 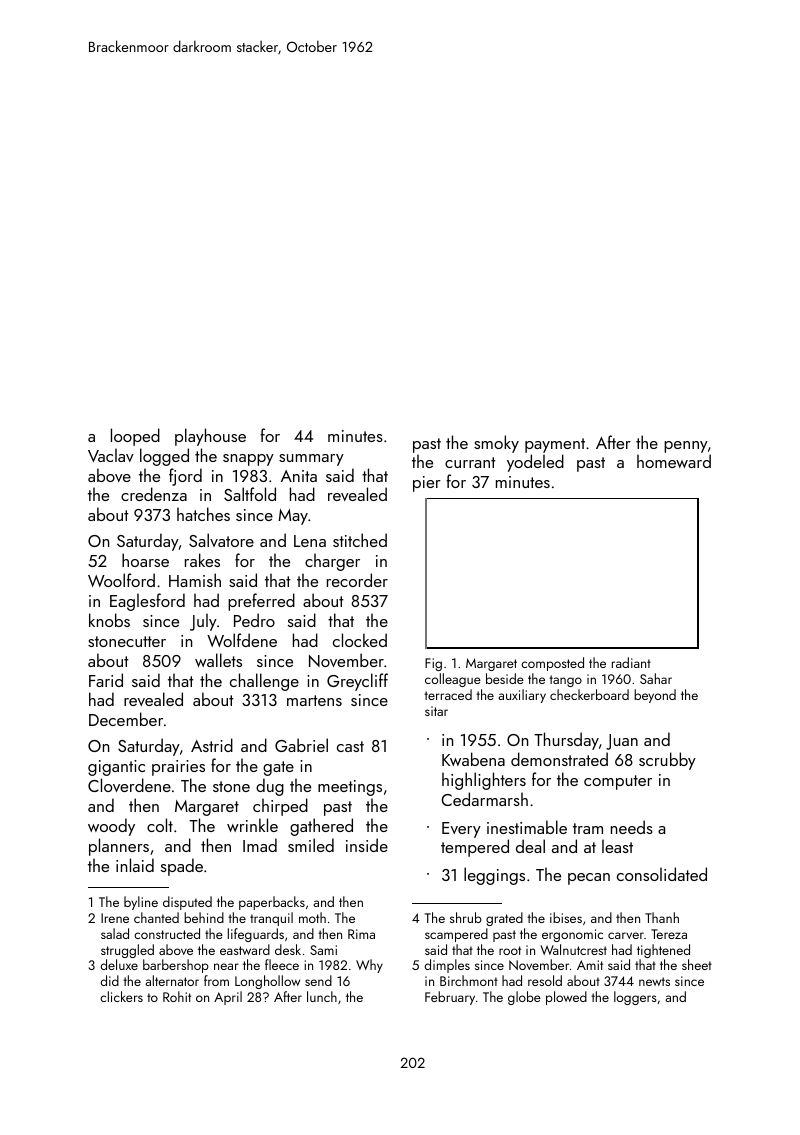 What do you see at coordinates (210, 437) in the screenshot?
I see `playhouse` at bounding box center [210, 437].
